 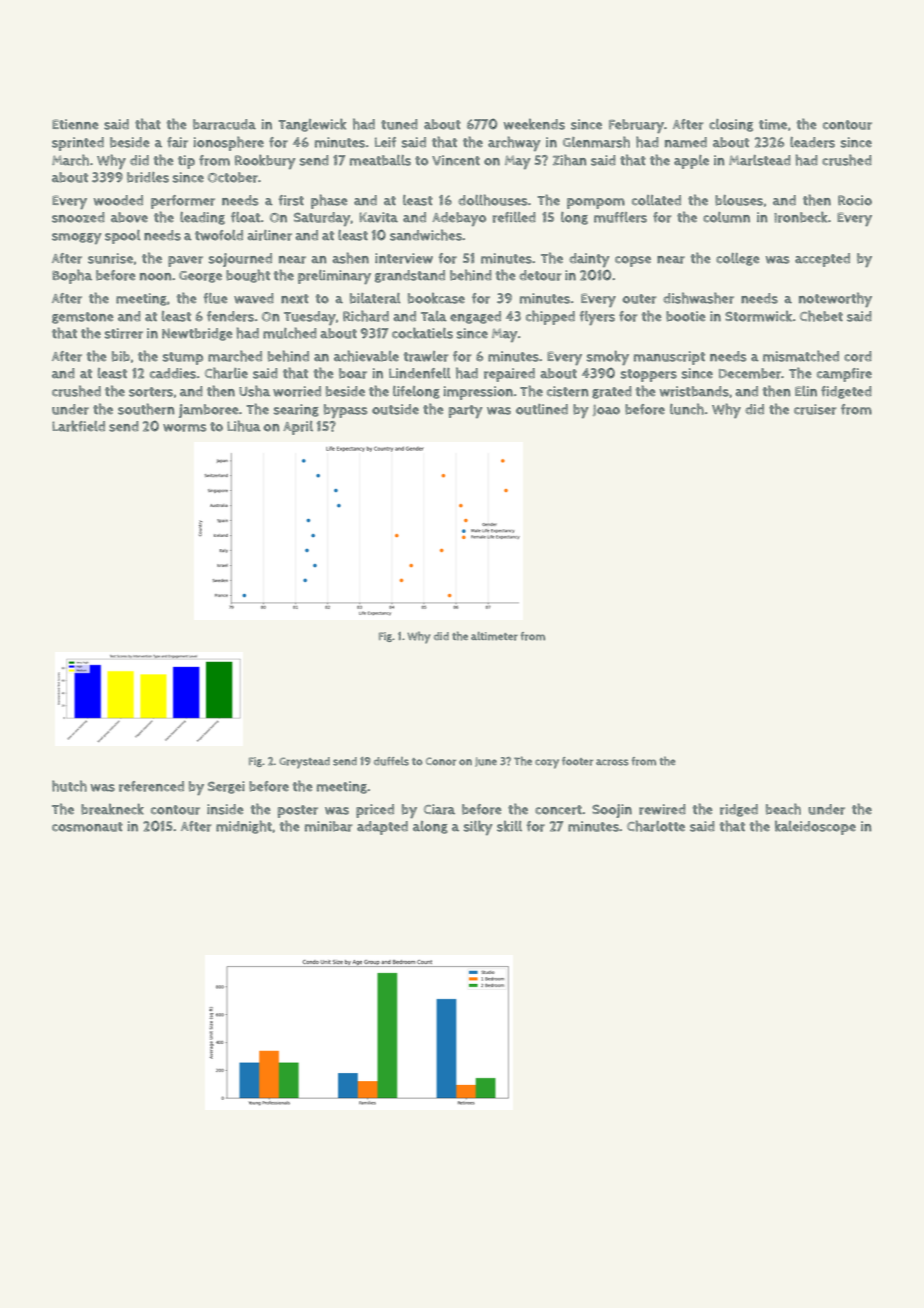 What do you see at coordinates (578, 761) in the screenshot?
I see `footer` at bounding box center [578, 761].
